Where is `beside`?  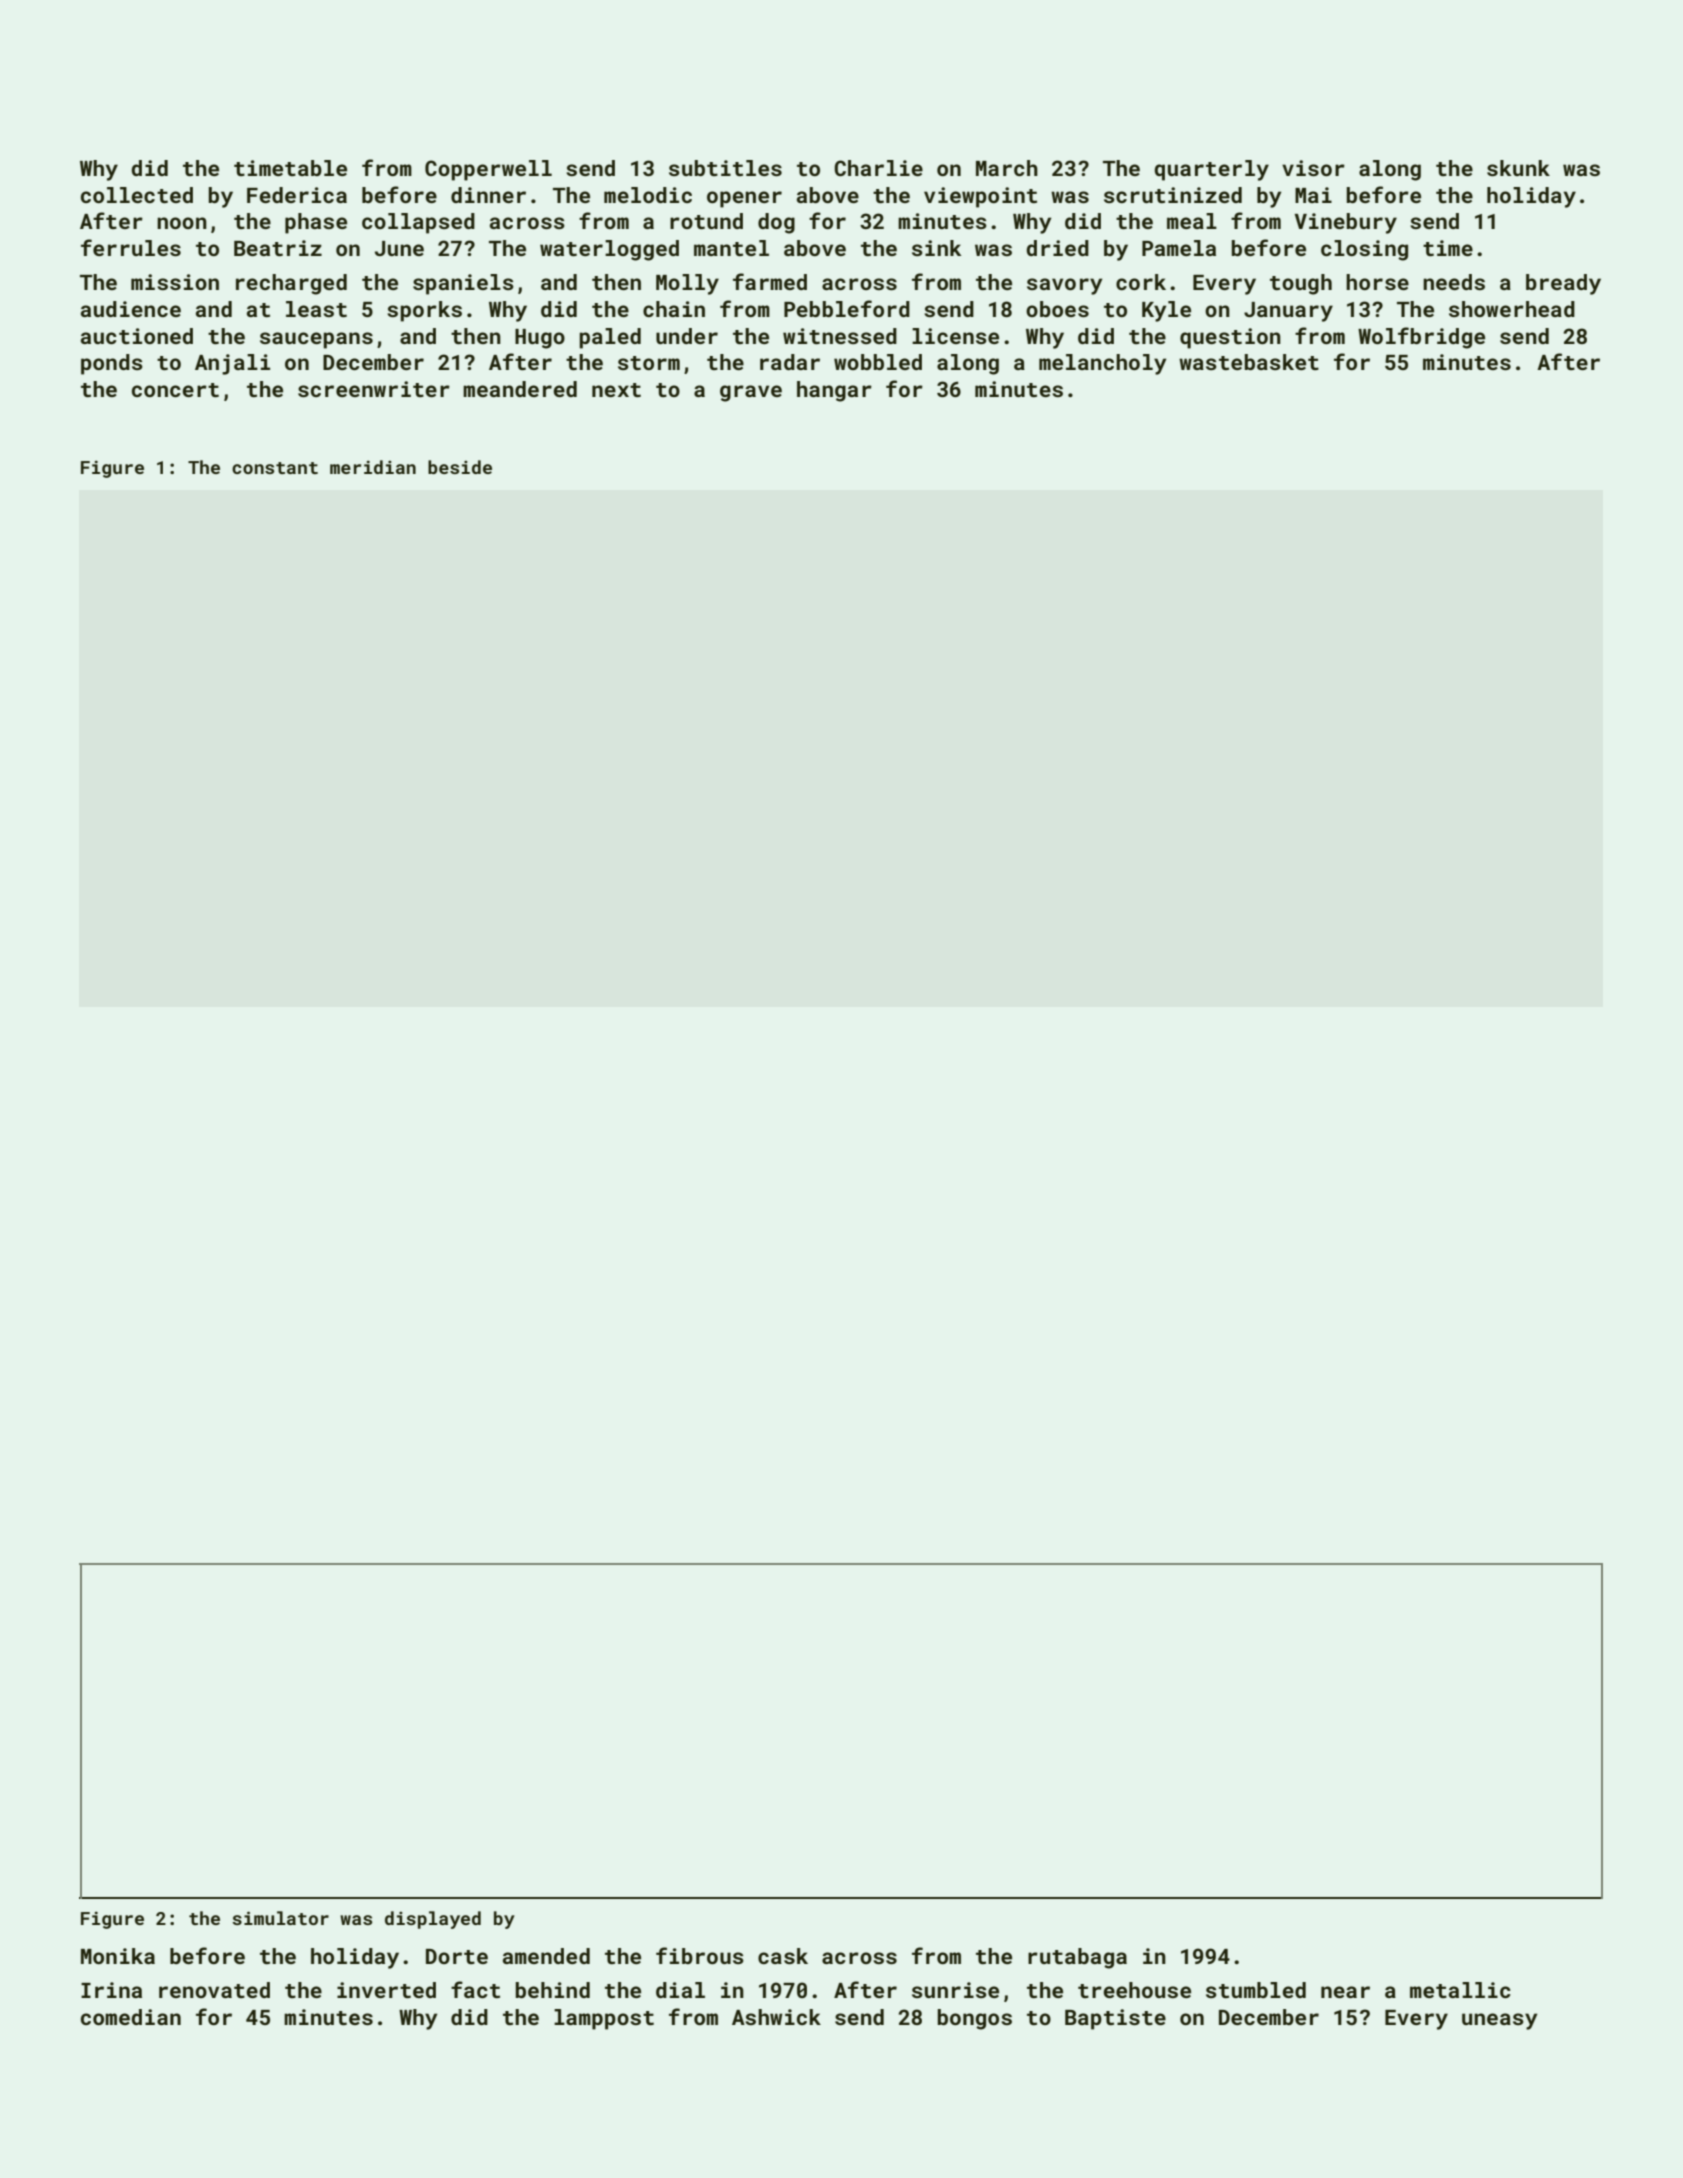 beside is located at coordinates (460, 467).
